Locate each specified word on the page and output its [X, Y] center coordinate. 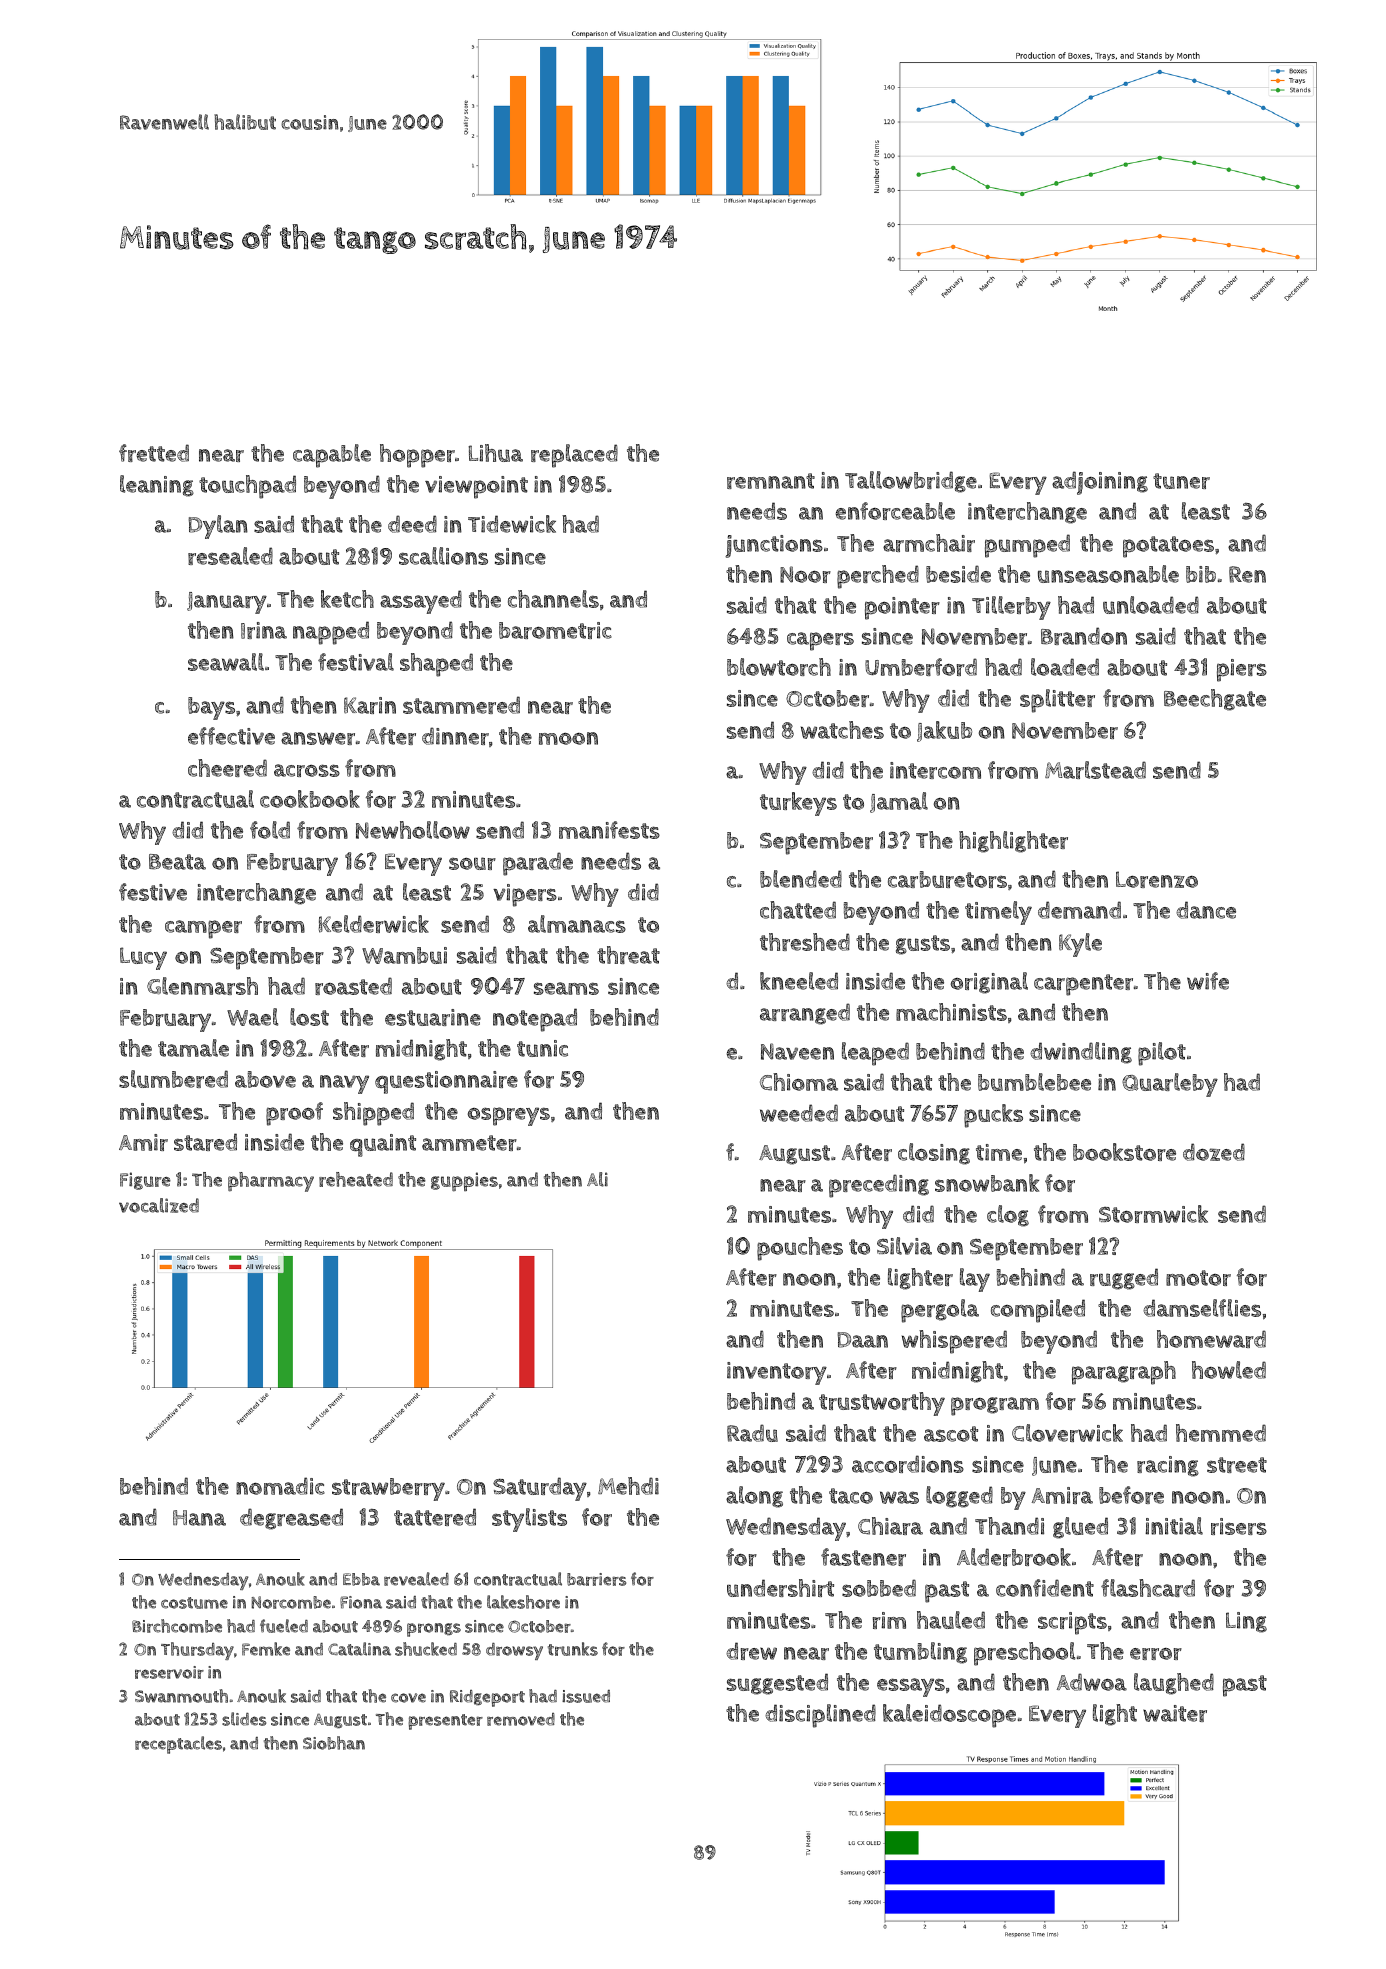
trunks [573, 1649]
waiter [1175, 1713]
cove [408, 1698]
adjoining [1100, 483]
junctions [774, 546]
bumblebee [1034, 1082]
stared [205, 1142]
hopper [417, 456]
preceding [879, 1186]
